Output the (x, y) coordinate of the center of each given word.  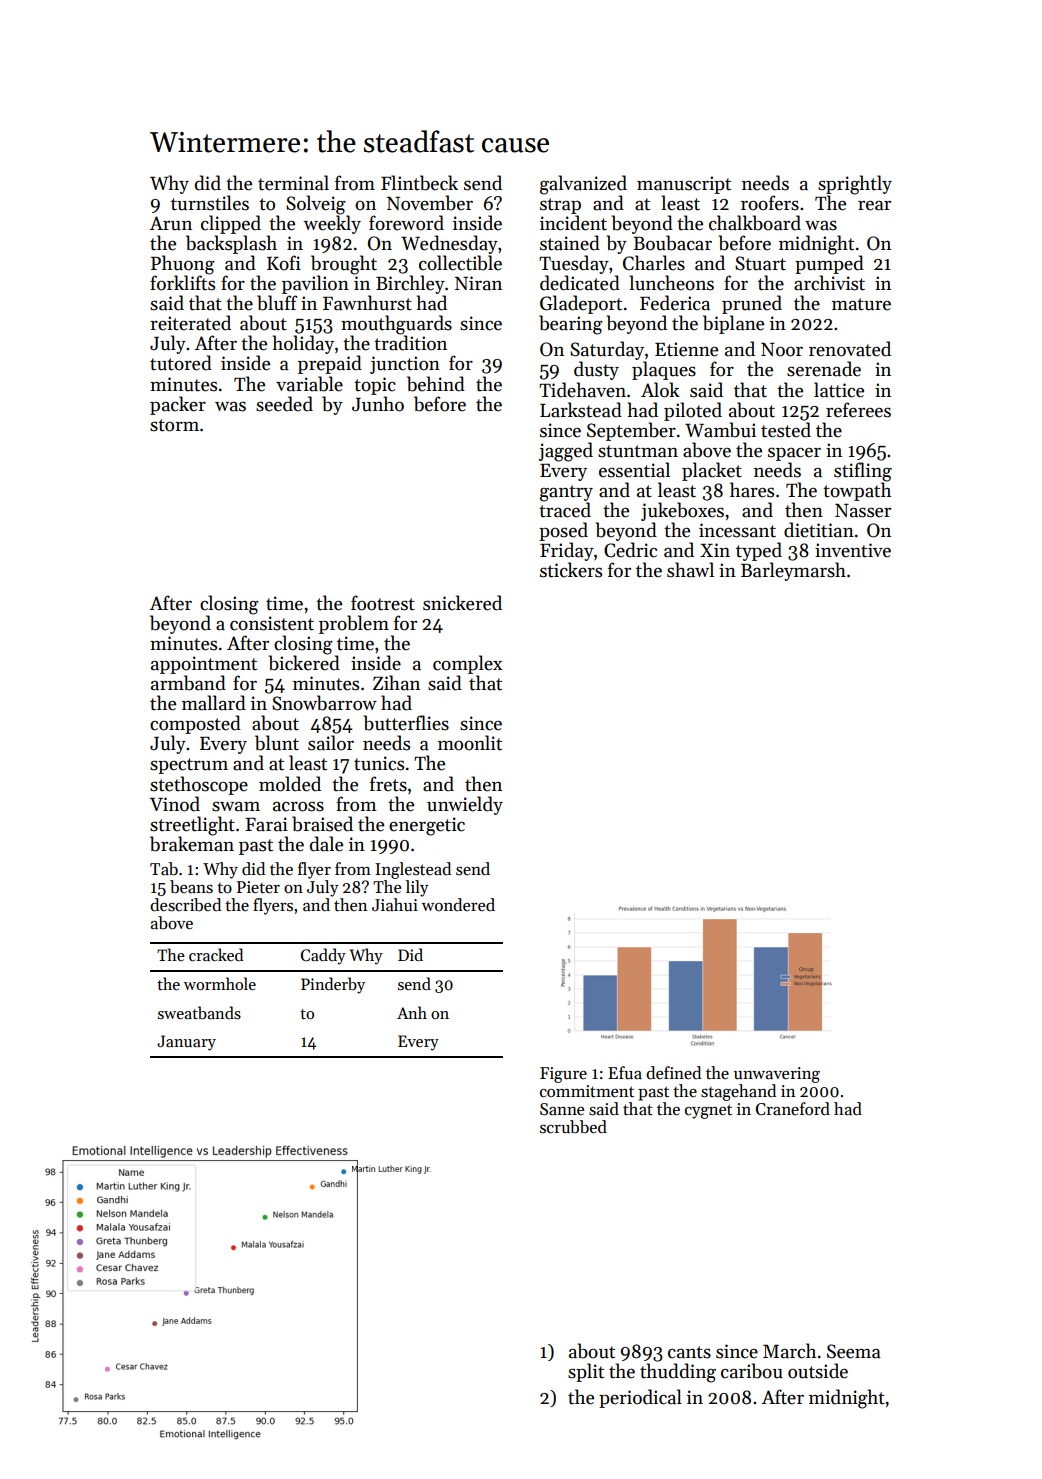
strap (560, 206)
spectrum (189, 766)
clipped (231, 224)
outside (818, 1371)
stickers (571, 570)
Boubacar (672, 243)
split (586, 1372)
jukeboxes (682, 511)
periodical (640, 1398)
